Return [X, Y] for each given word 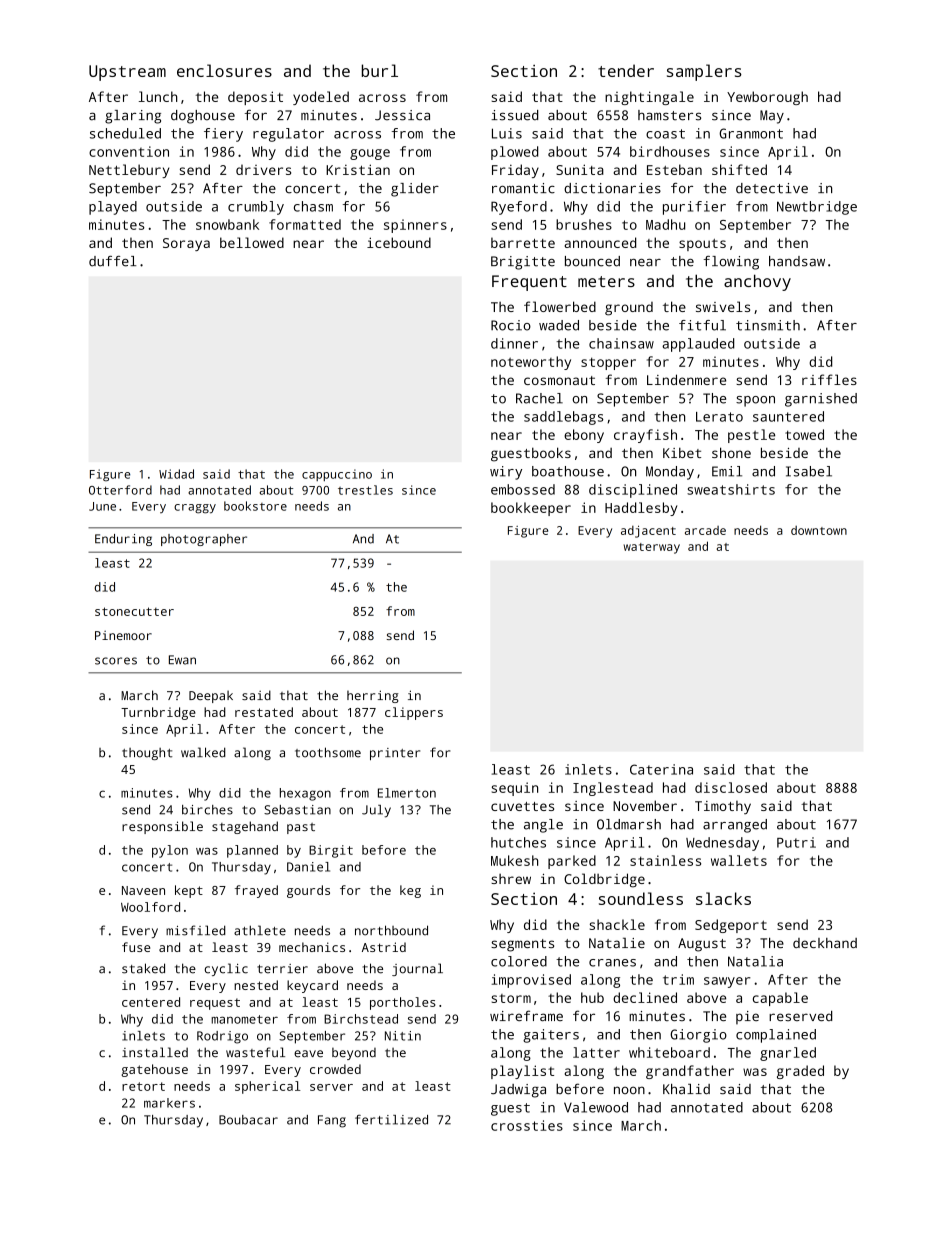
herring [373, 696]
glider [415, 190]
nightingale [649, 98]
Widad [176, 474]
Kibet [682, 452]
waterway [652, 548]
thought [147, 754]
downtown [819, 530]
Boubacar [248, 1120]
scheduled [125, 133]
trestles [365, 490]
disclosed [731, 787]
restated [264, 712]
